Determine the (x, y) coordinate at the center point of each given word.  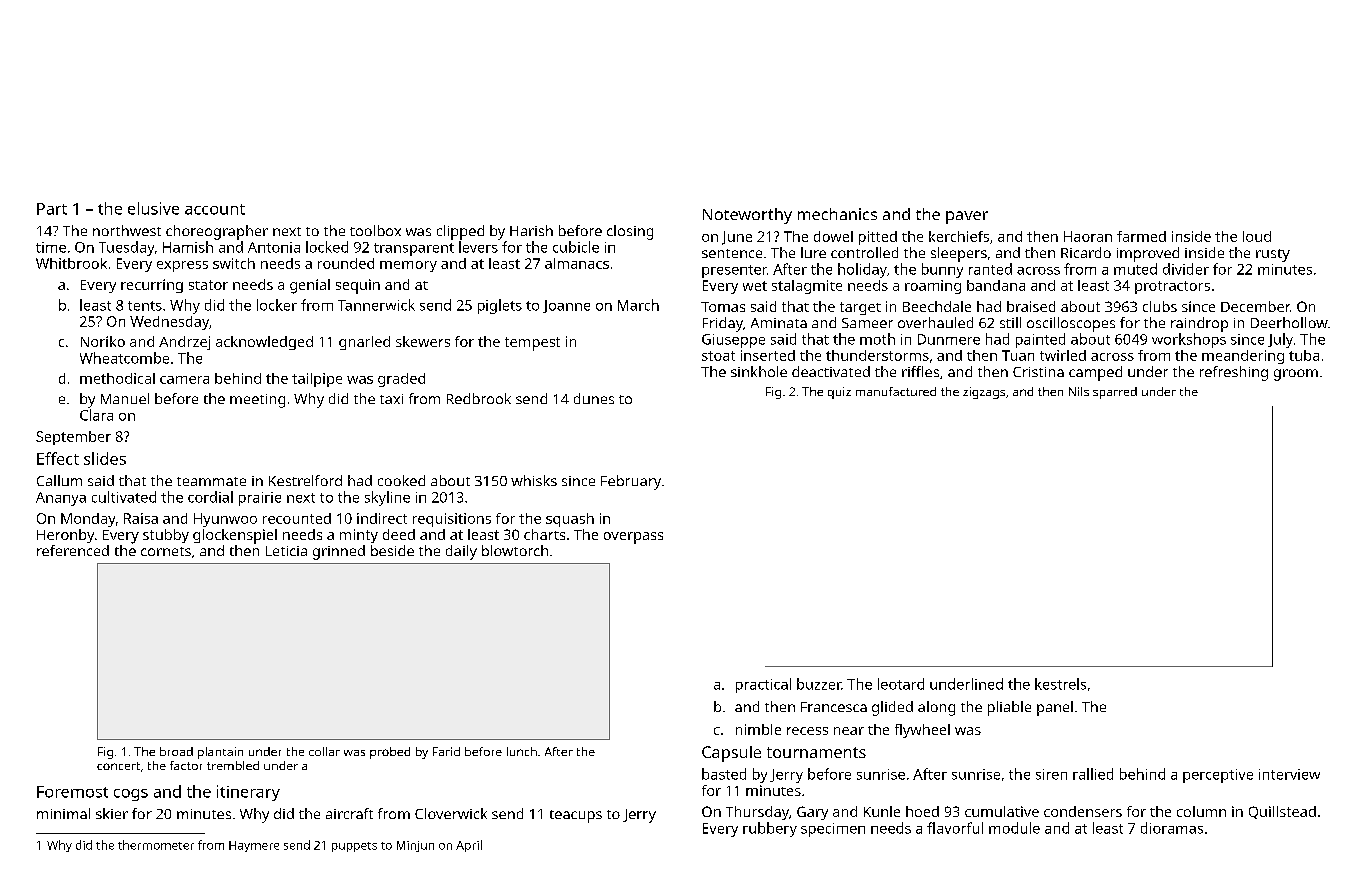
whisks (534, 480)
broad (176, 751)
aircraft (349, 813)
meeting (257, 401)
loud (1257, 236)
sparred (1115, 393)
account (215, 209)
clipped (460, 232)
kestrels (1060, 684)
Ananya (61, 499)
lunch (522, 751)
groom (1296, 375)
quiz (839, 393)
